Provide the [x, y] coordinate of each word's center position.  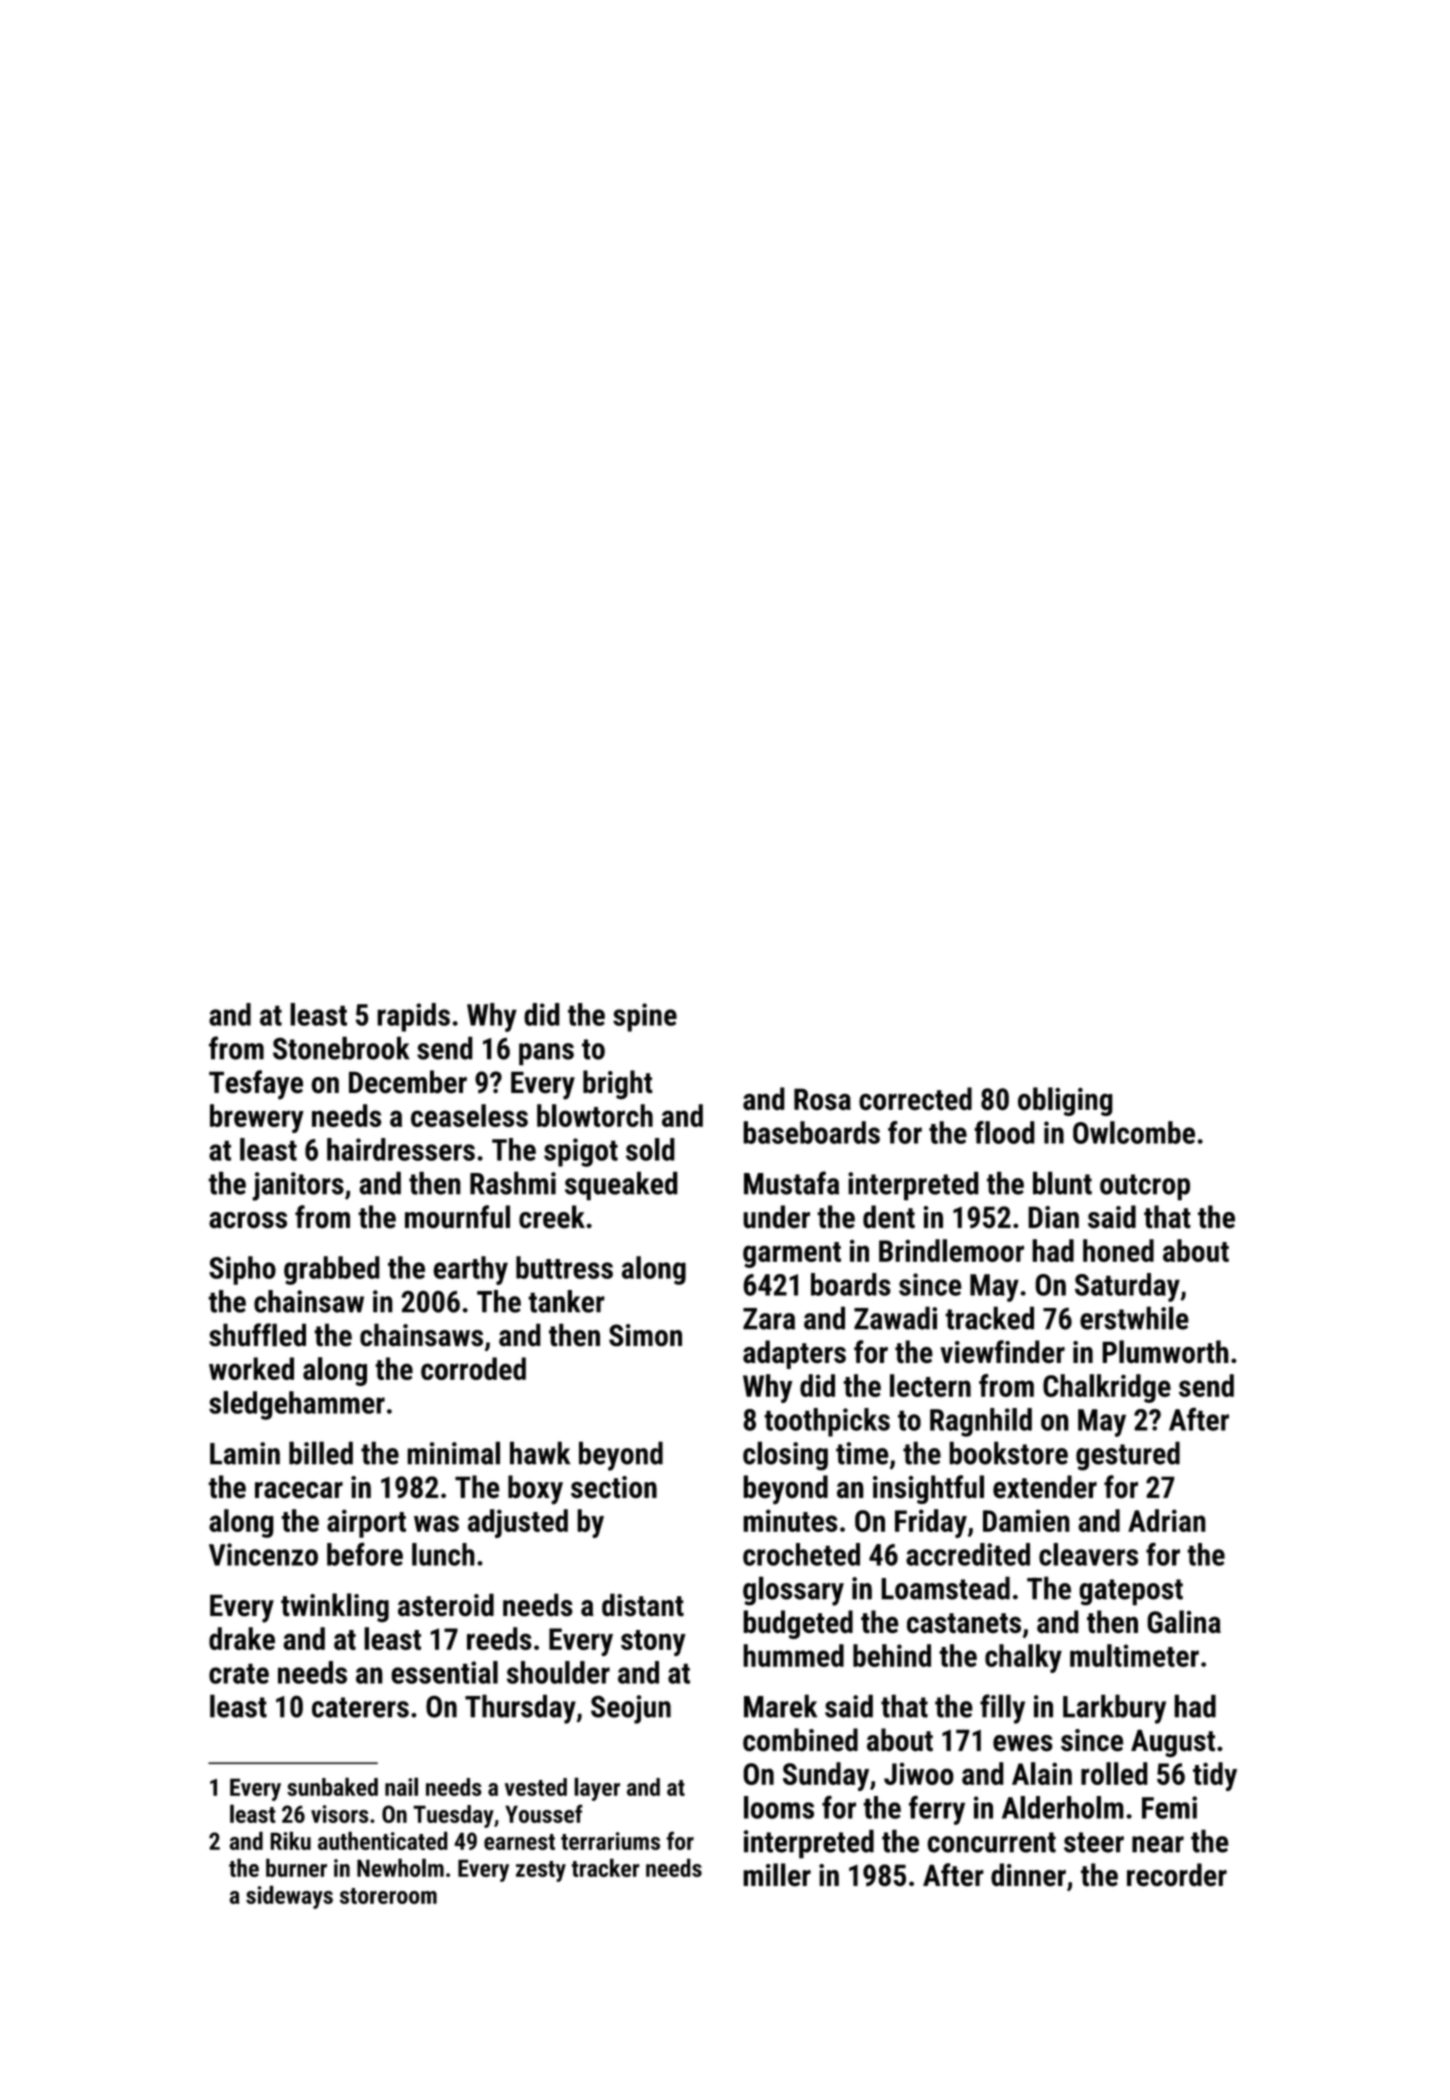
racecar [299, 1490]
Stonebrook [341, 1048]
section [614, 1487]
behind [892, 1655]
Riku [290, 1840]
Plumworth [1165, 1352]
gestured [1128, 1456]
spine [645, 1017]
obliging [1065, 1101]
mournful [457, 1217]
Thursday [520, 1709]
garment [792, 1255]
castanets [964, 1623]
